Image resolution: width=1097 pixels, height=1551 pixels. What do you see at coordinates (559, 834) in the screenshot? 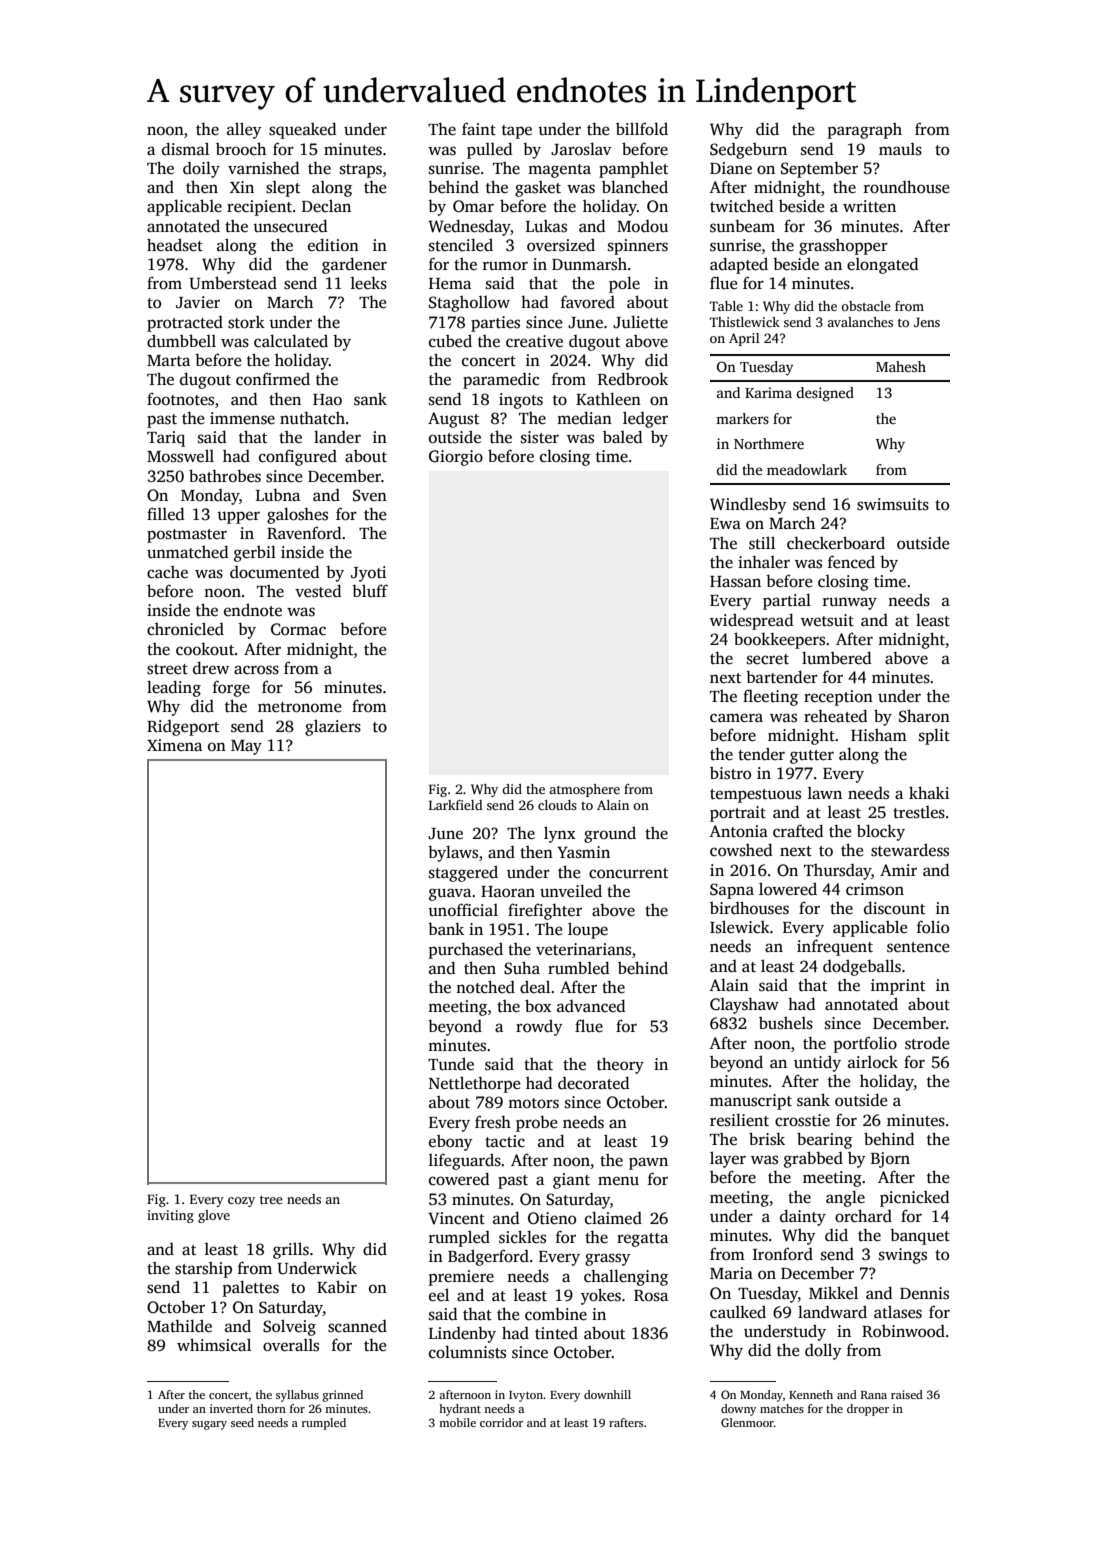
I see `lynx` at bounding box center [559, 834].
